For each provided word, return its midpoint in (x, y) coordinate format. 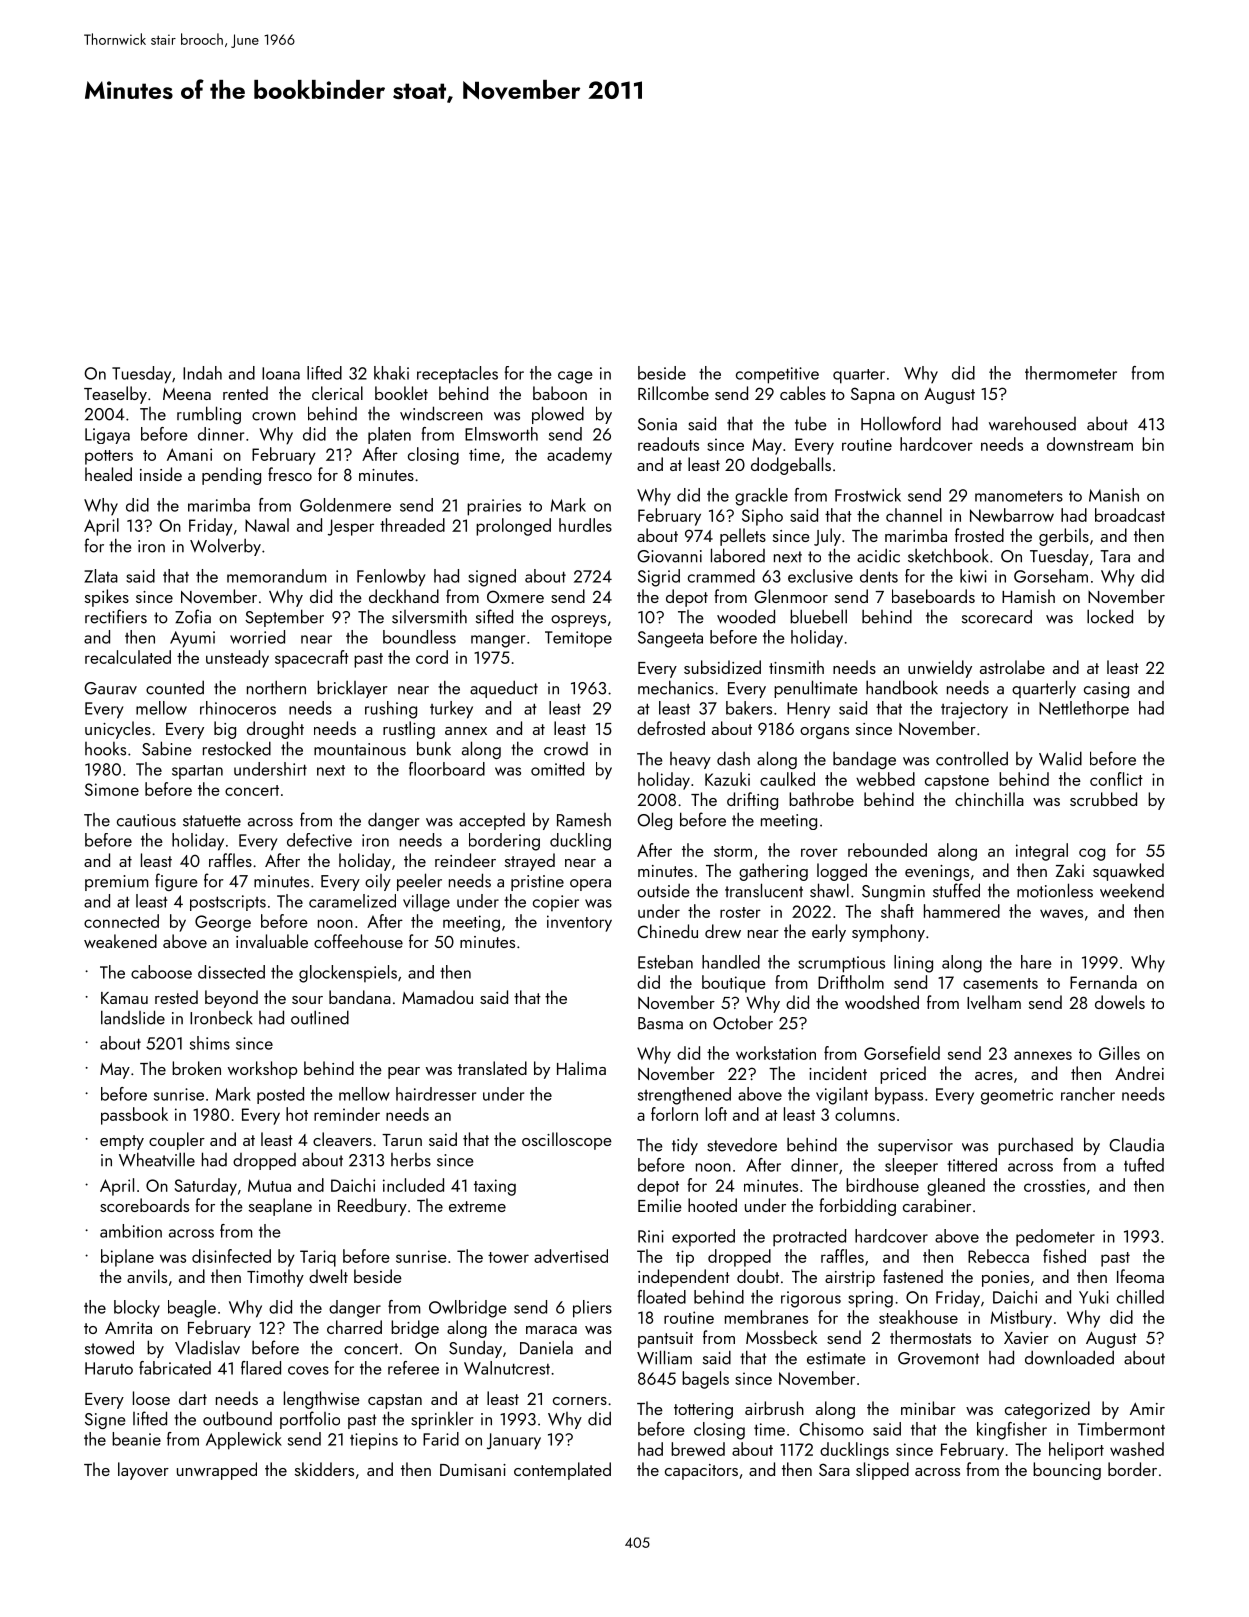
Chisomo (831, 1429)
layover (143, 1471)
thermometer (1071, 373)
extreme (477, 1206)
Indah (202, 373)
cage (575, 377)
